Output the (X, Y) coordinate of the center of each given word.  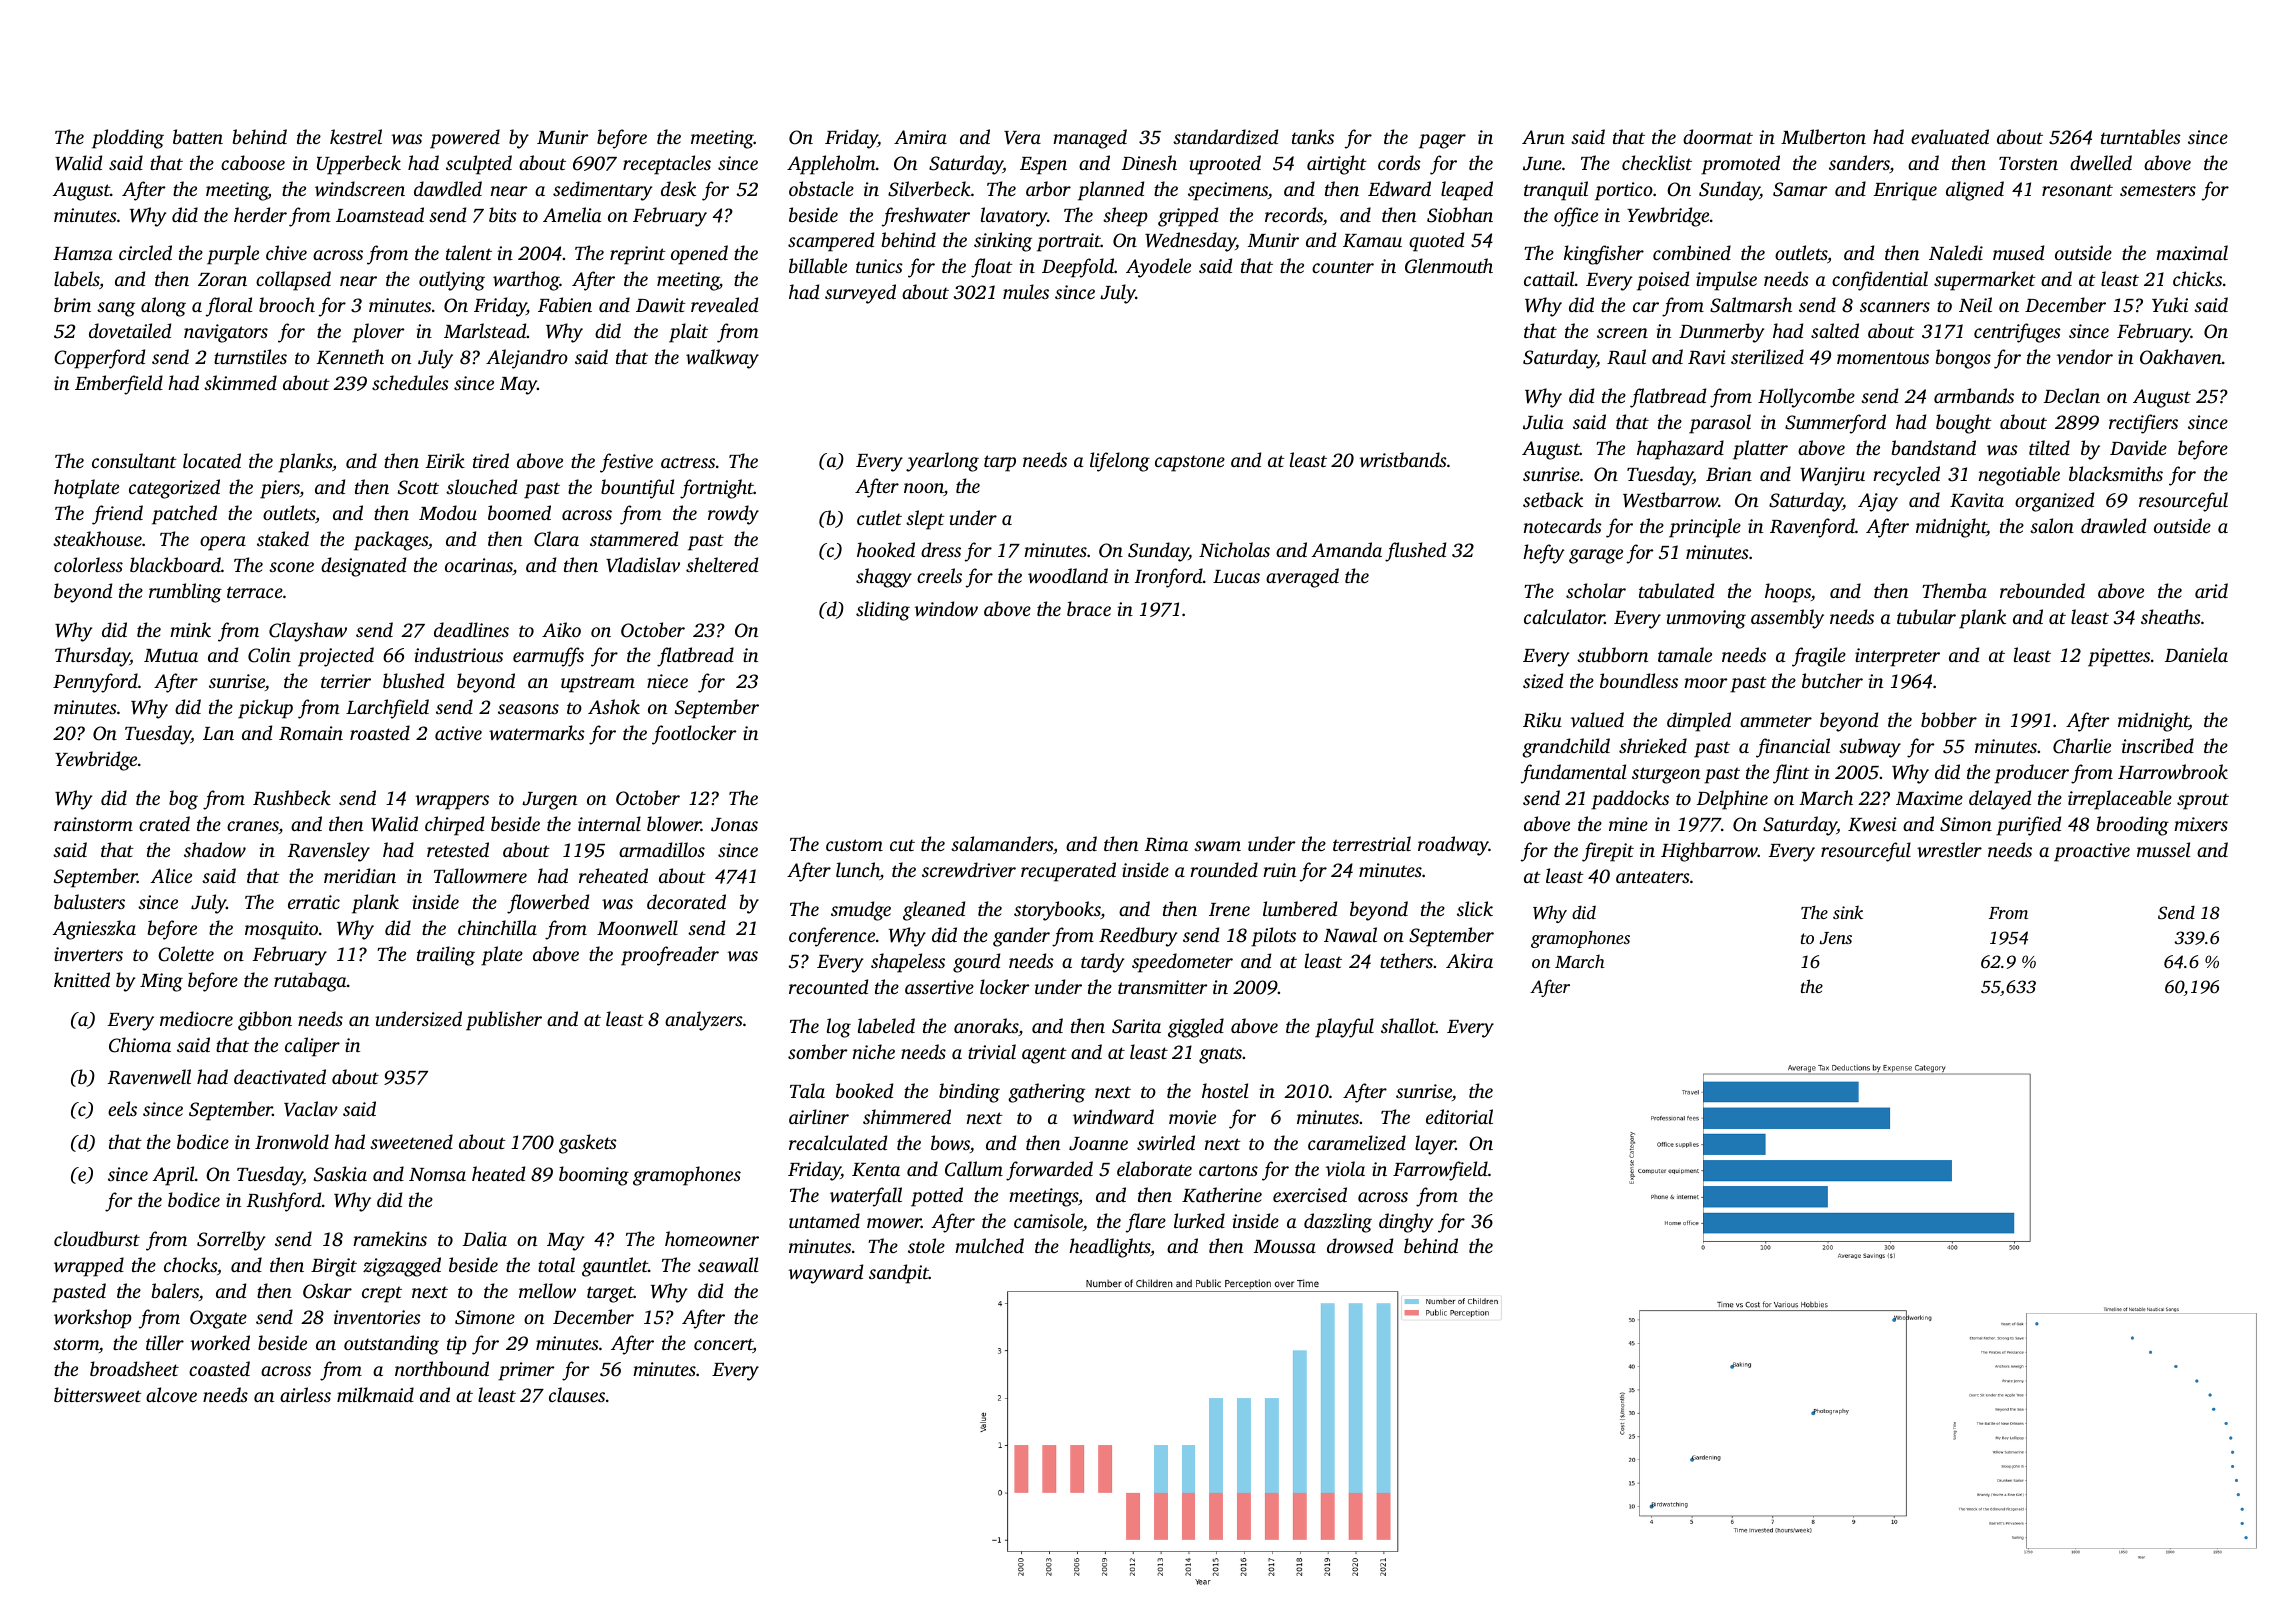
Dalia (485, 1238)
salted (1835, 330)
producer (2031, 774)
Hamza (82, 254)
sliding (883, 611)
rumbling (185, 593)
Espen (1043, 166)
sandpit (899, 1274)
